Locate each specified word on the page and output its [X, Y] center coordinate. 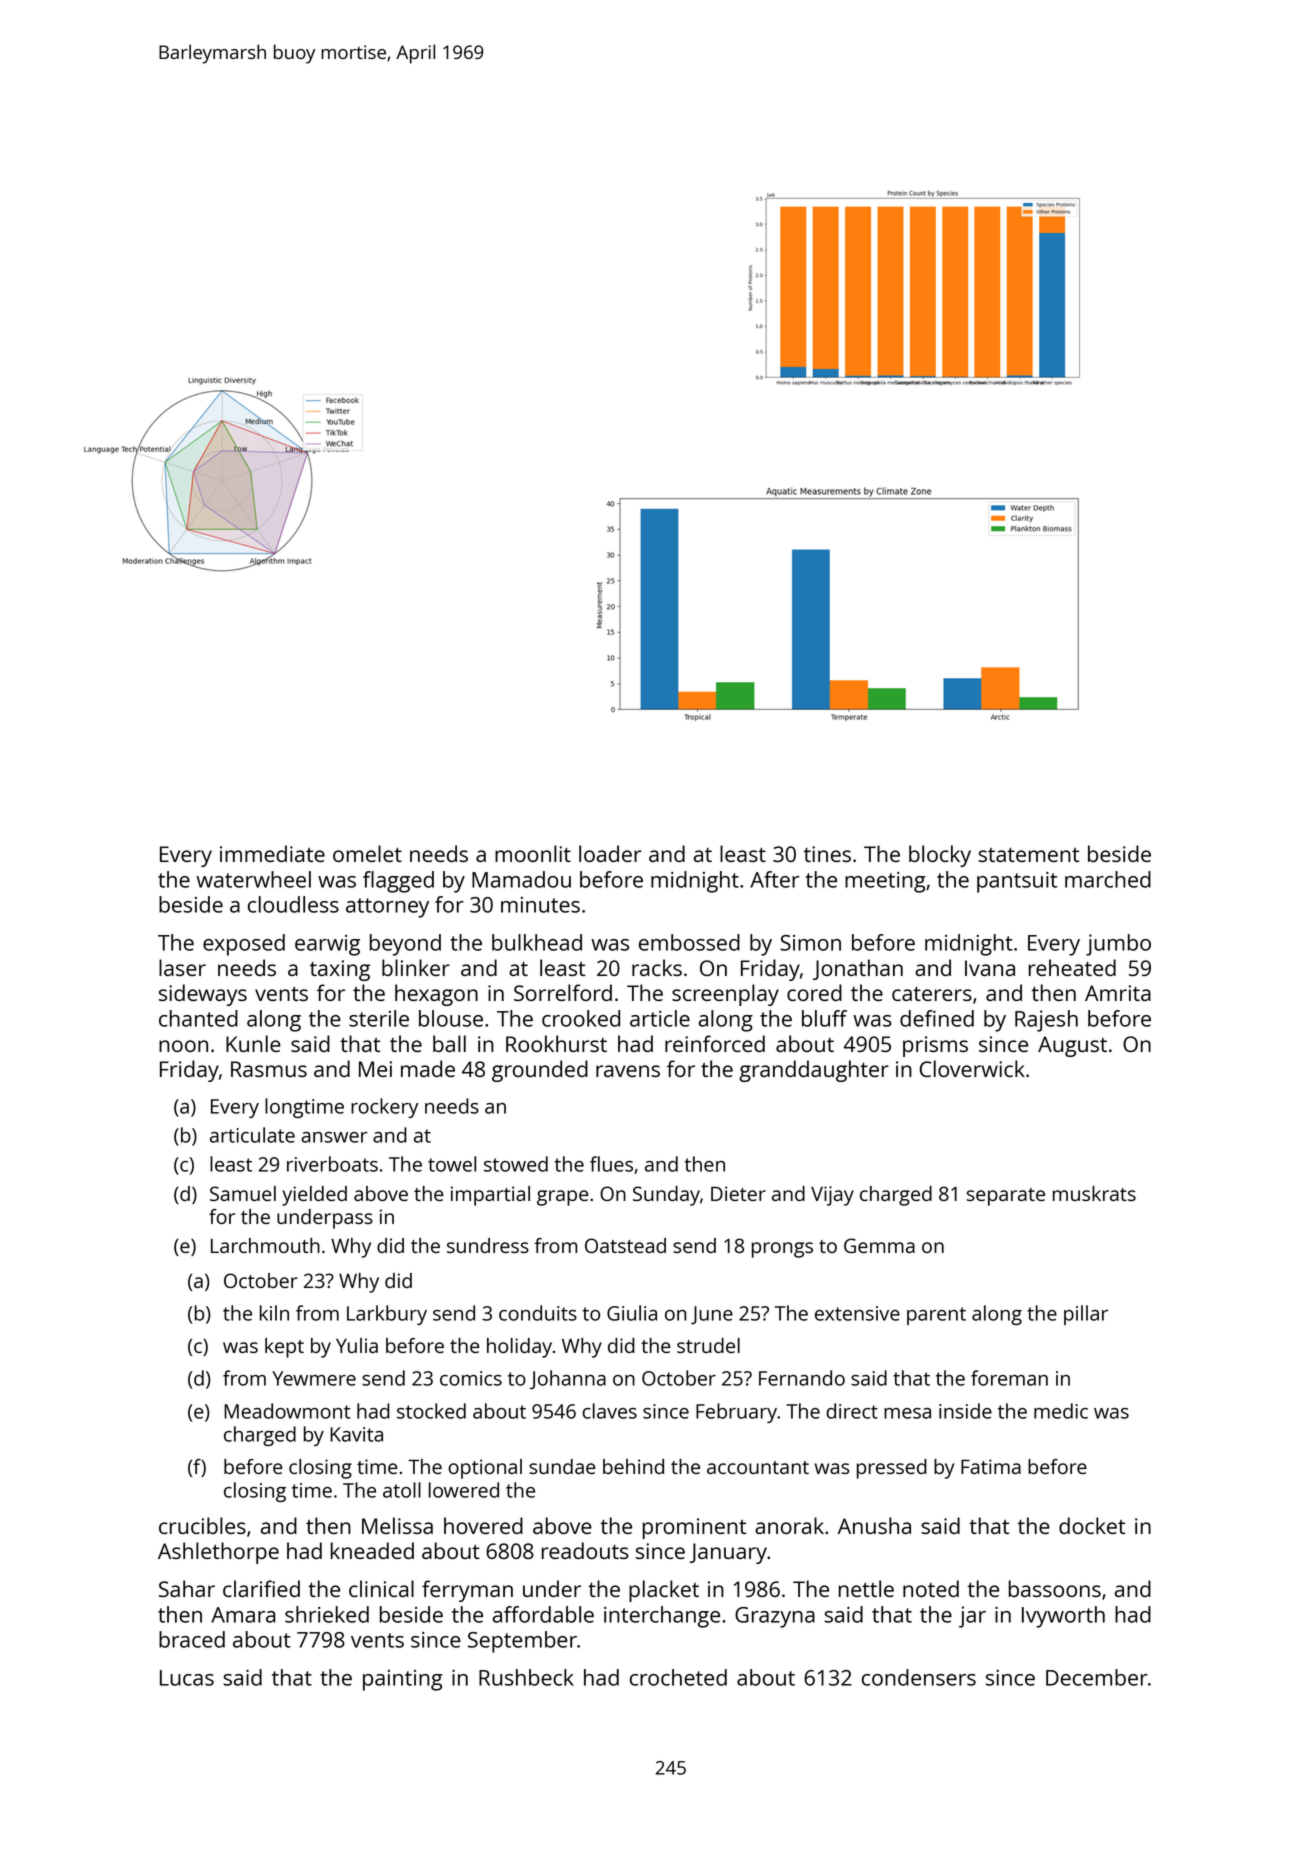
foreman [1009, 1378]
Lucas [187, 1678]
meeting [885, 882]
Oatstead [625, 1245]
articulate [252, 1135]
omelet [367, 853]
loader [610, 853]
